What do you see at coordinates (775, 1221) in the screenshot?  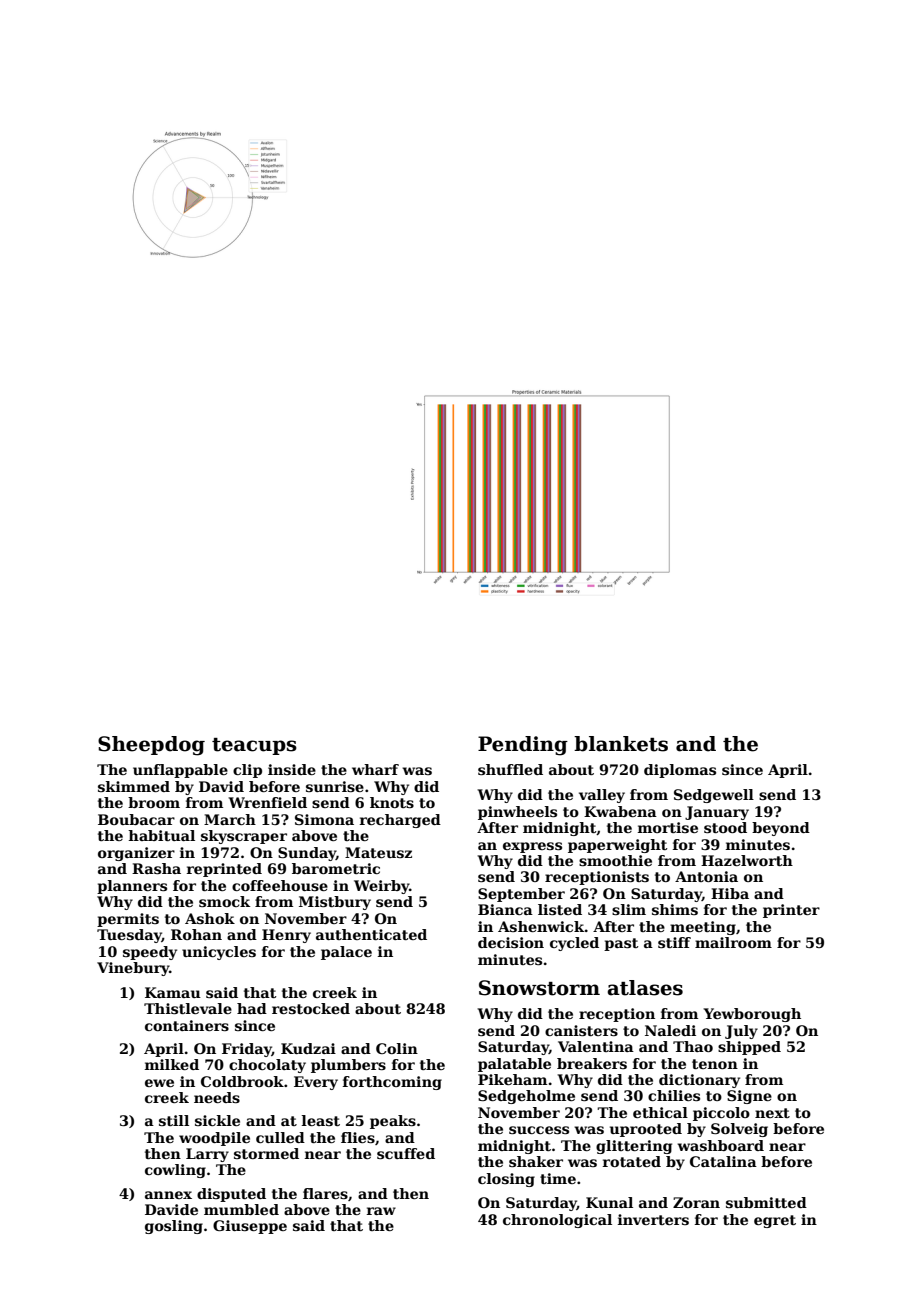 I see `egret` at bounding box center [775, 1221].
